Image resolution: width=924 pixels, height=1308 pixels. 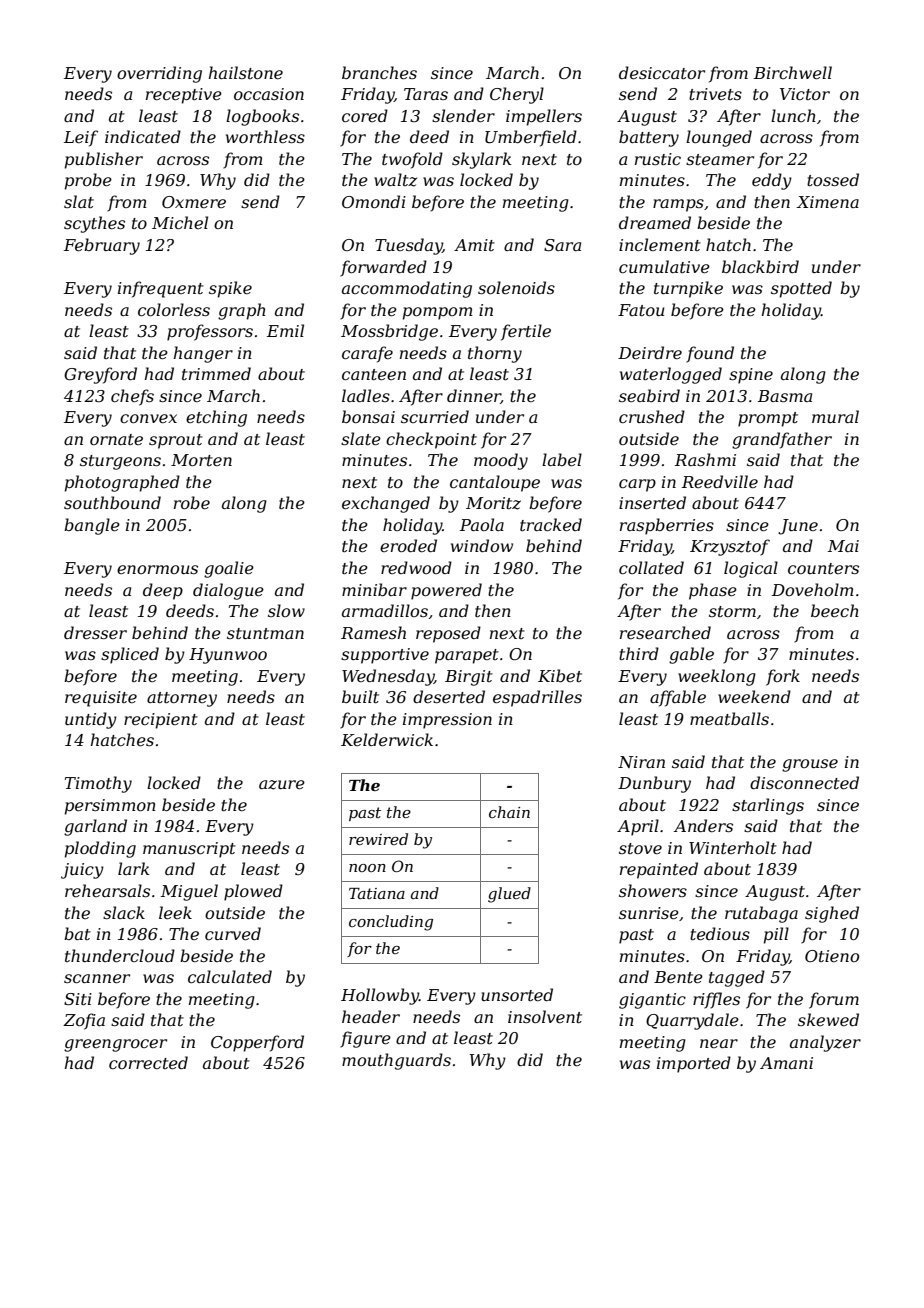 I want to click on slow, so click(x=286, y=610).
